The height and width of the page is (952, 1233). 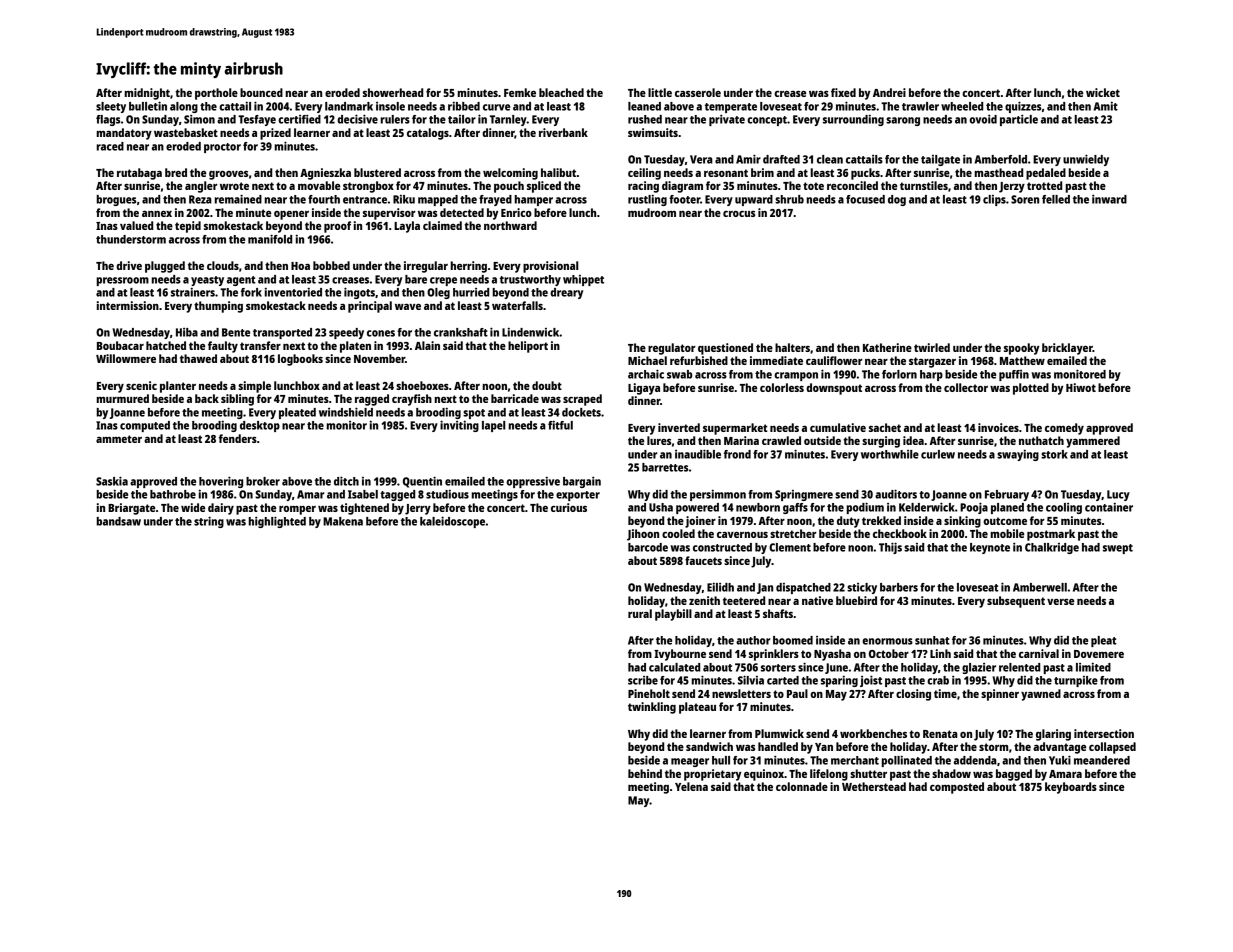 I want to click on invoices, so click(x=998, y=427).
